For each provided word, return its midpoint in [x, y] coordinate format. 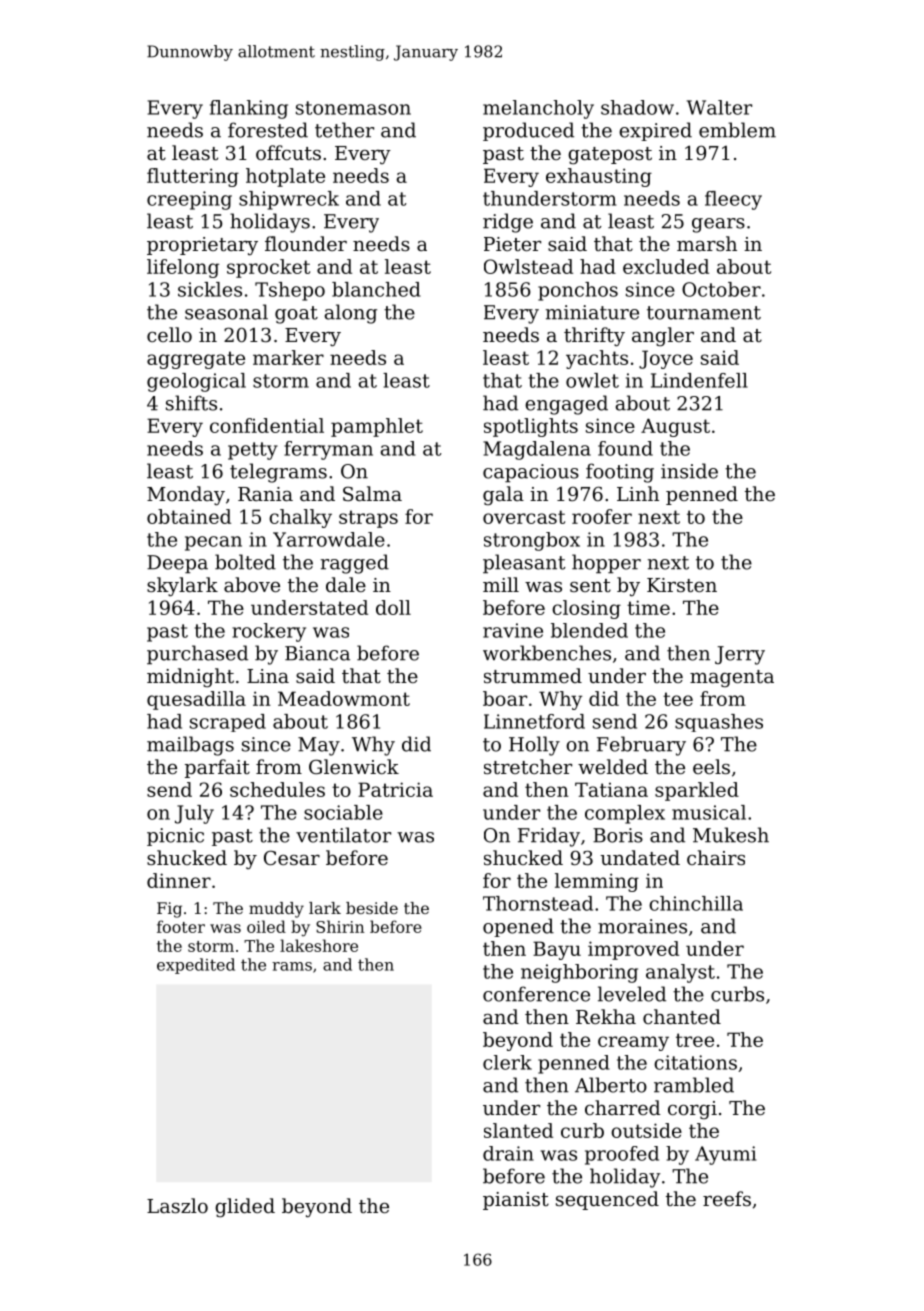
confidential [267, 425]
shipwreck [289, 200]
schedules [277, 789]
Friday [549, 837]
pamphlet [377, 427]
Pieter [512, 244]
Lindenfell [699, 380]
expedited [196, 966]
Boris [618, 835]
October [721, 289]
